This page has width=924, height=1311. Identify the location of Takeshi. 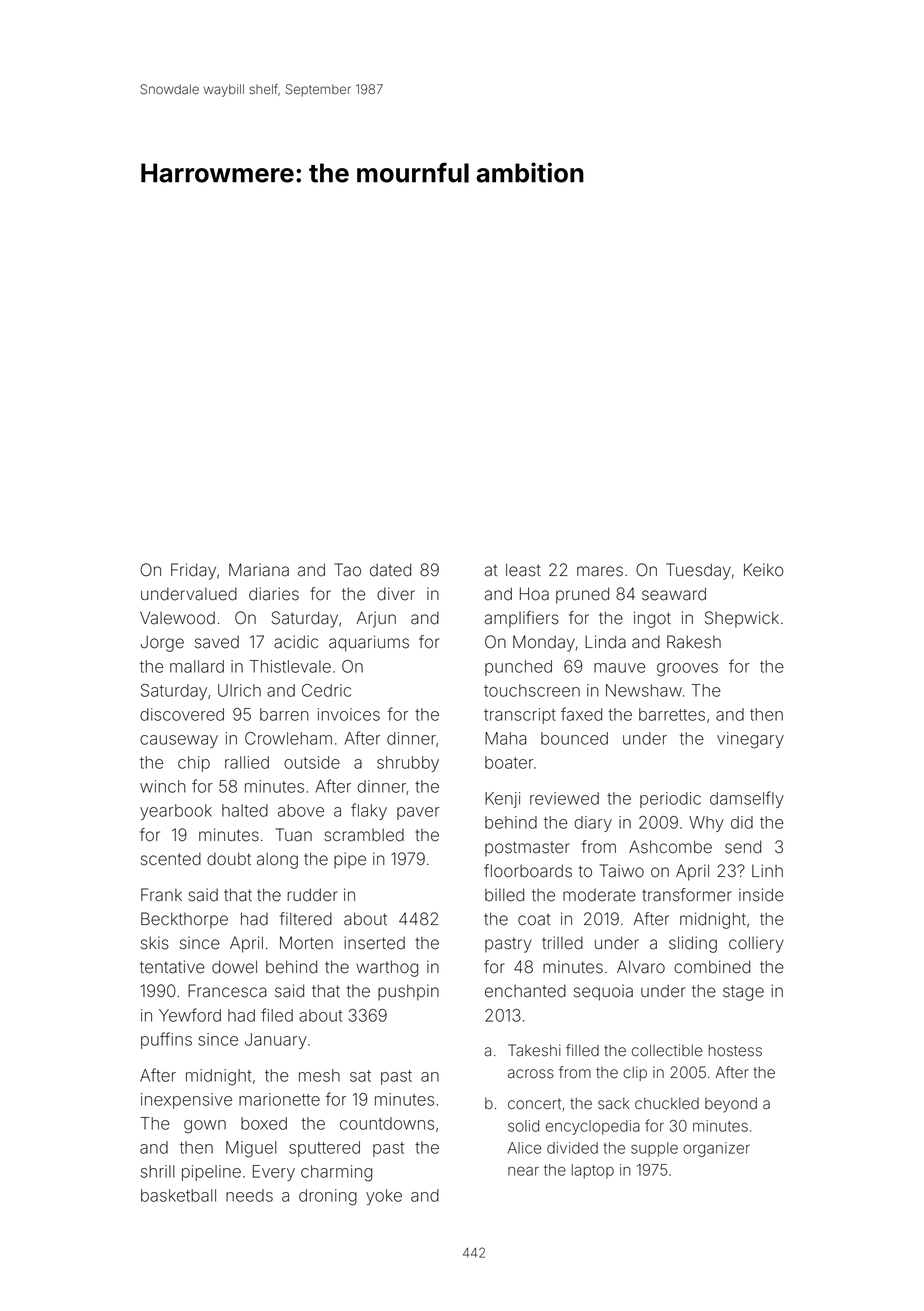
(534, 1050).
